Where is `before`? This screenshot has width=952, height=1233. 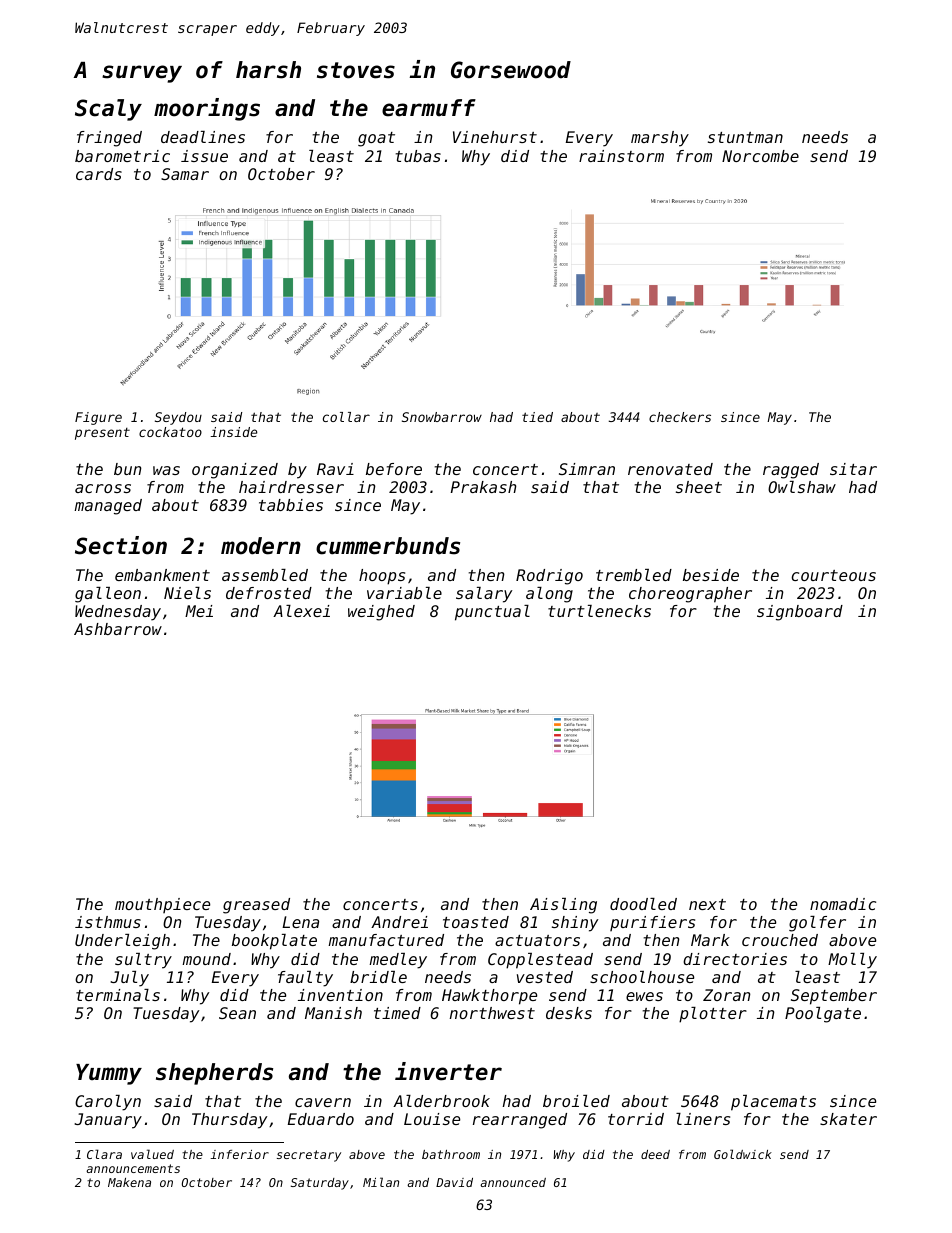
before is located at coordinates (394, 469).
